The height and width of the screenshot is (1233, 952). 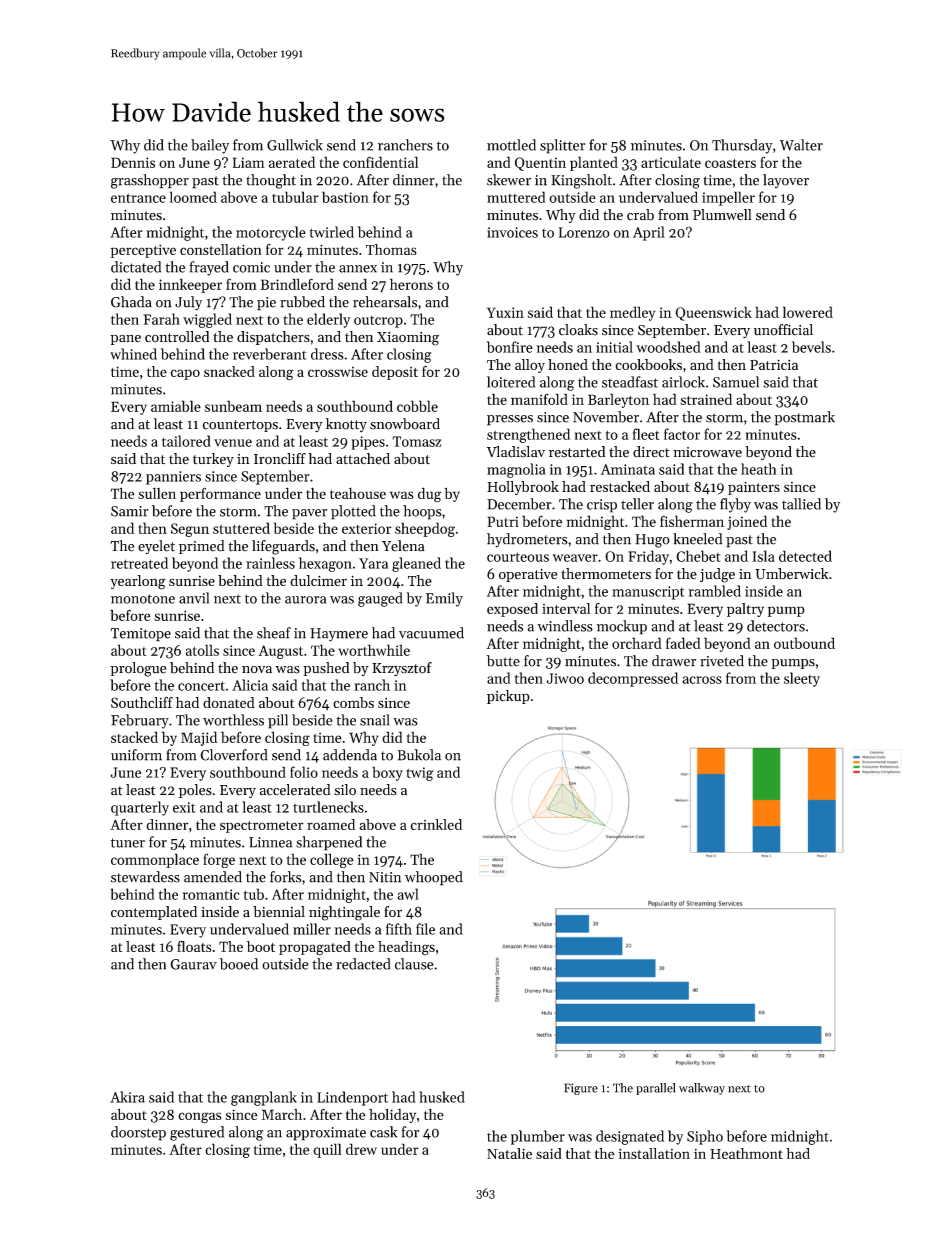 I want to click on innkeeper, so click(x=190, y=285).
